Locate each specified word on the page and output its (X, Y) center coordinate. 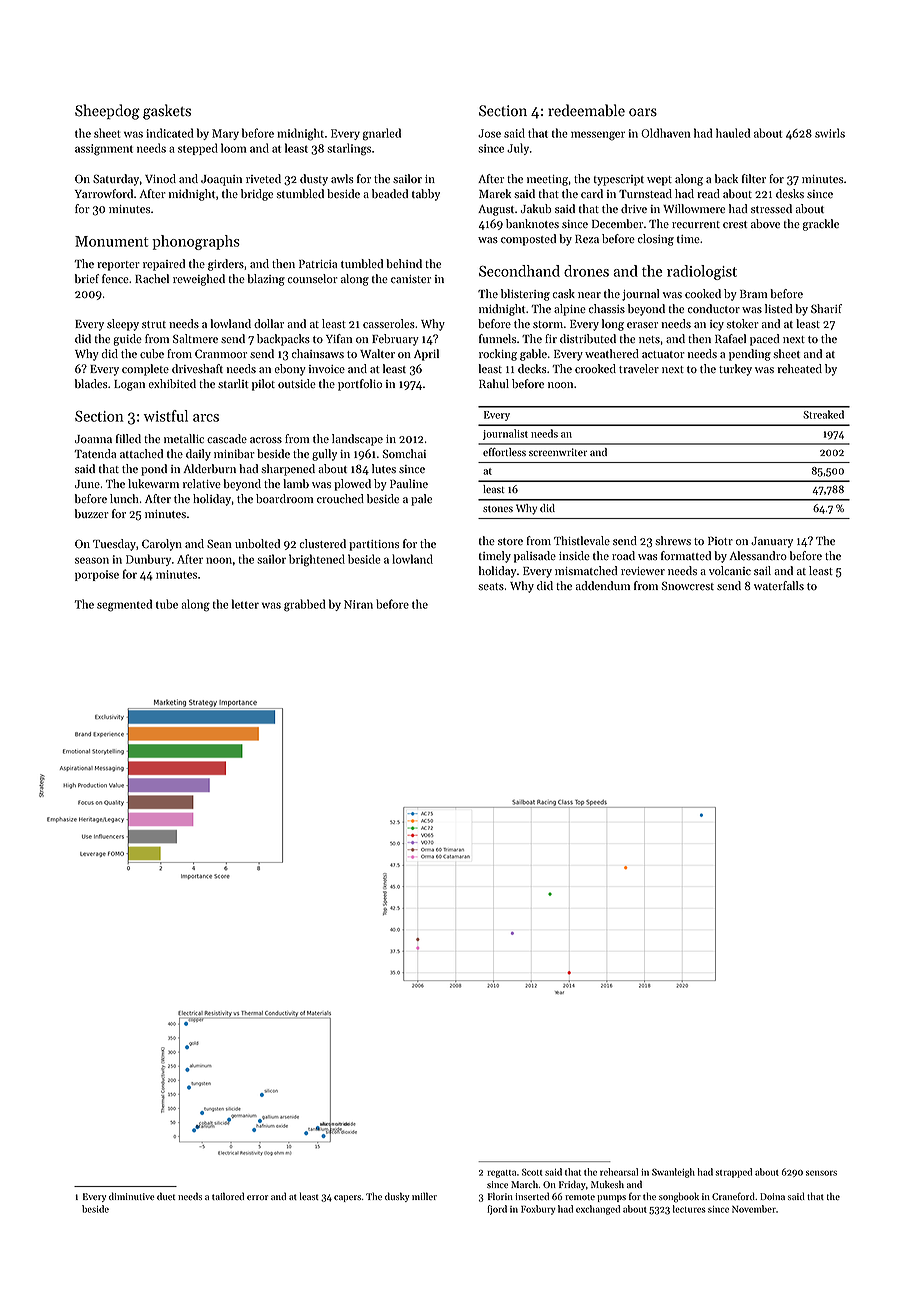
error (257, 1197)
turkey (735, 370)
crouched (340, 499)
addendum (603, 586)
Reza (587, 239)
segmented (124, 605)
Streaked (823, 414)
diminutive (131, 1196)
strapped (734, 1173)
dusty (314, 180)
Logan (129, 385)
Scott (532, 1172)
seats (491, 587)
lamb (296, 483)
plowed (352, 485)
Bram (753, 294)
